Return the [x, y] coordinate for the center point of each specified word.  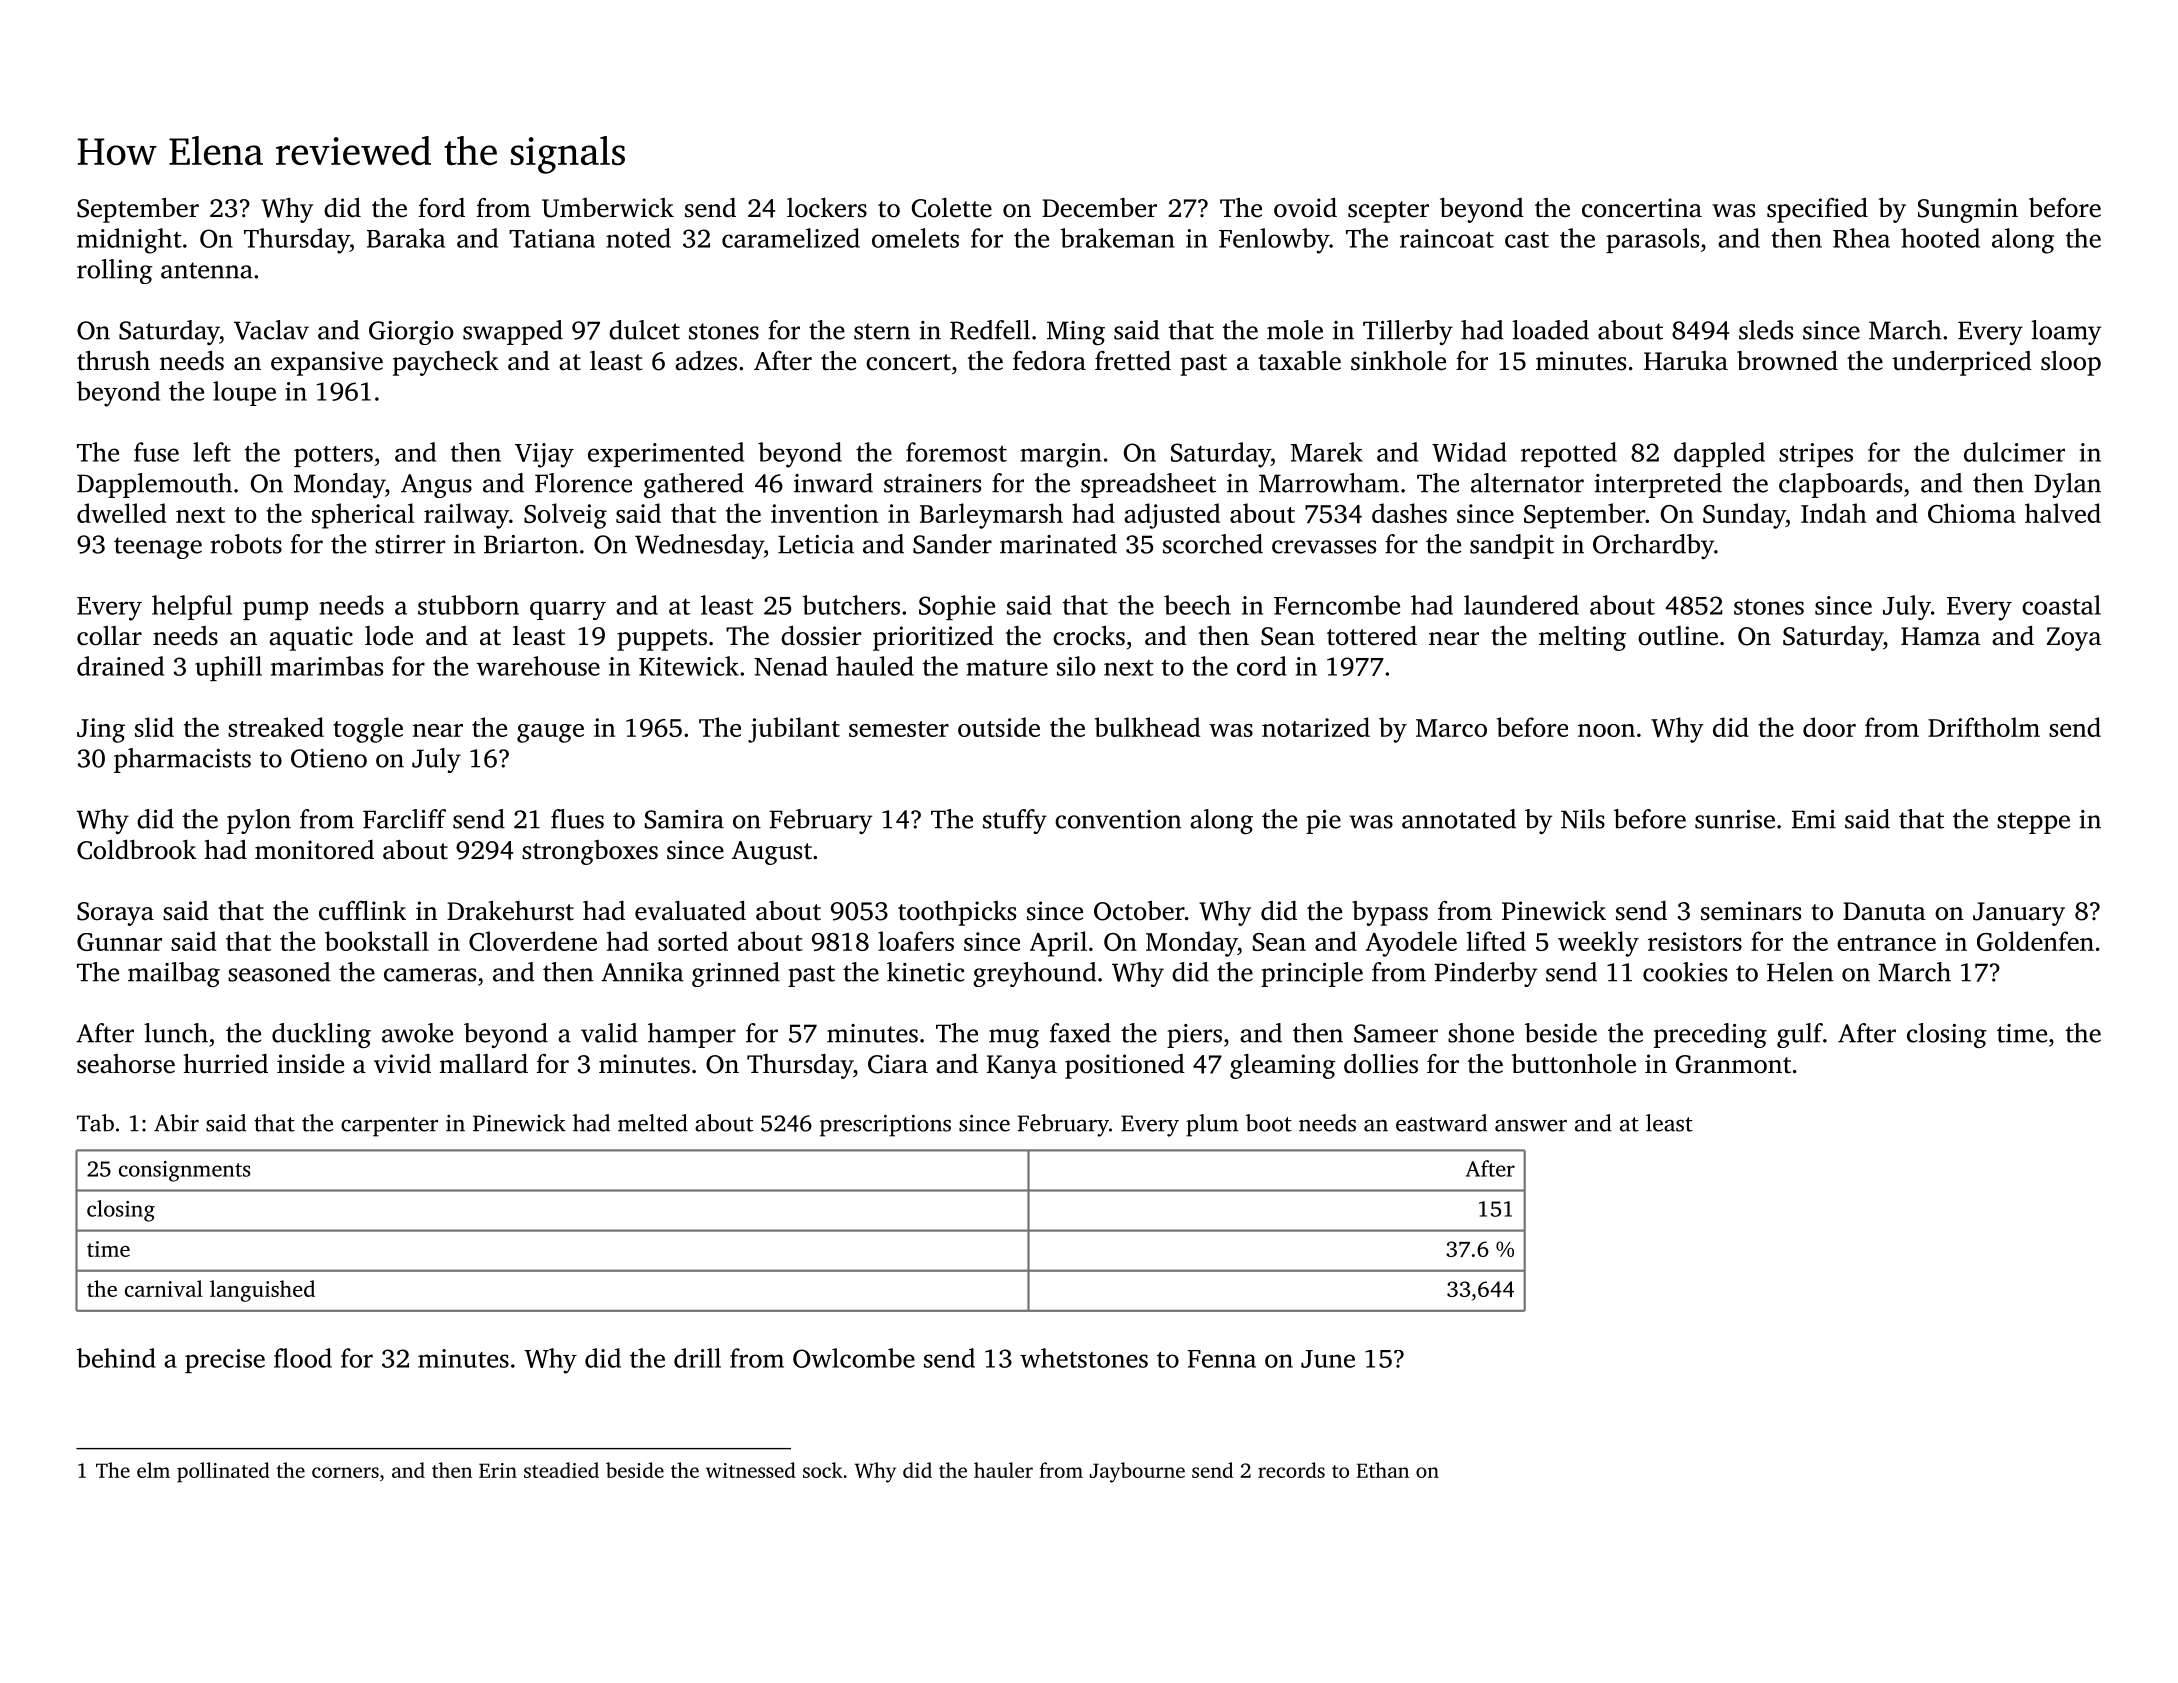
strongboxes [590, 852]
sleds [1766, 330]
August [772, 853]
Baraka [406, 238]
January [2019, 914]
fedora [1049, 361]
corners [345, 1472]
